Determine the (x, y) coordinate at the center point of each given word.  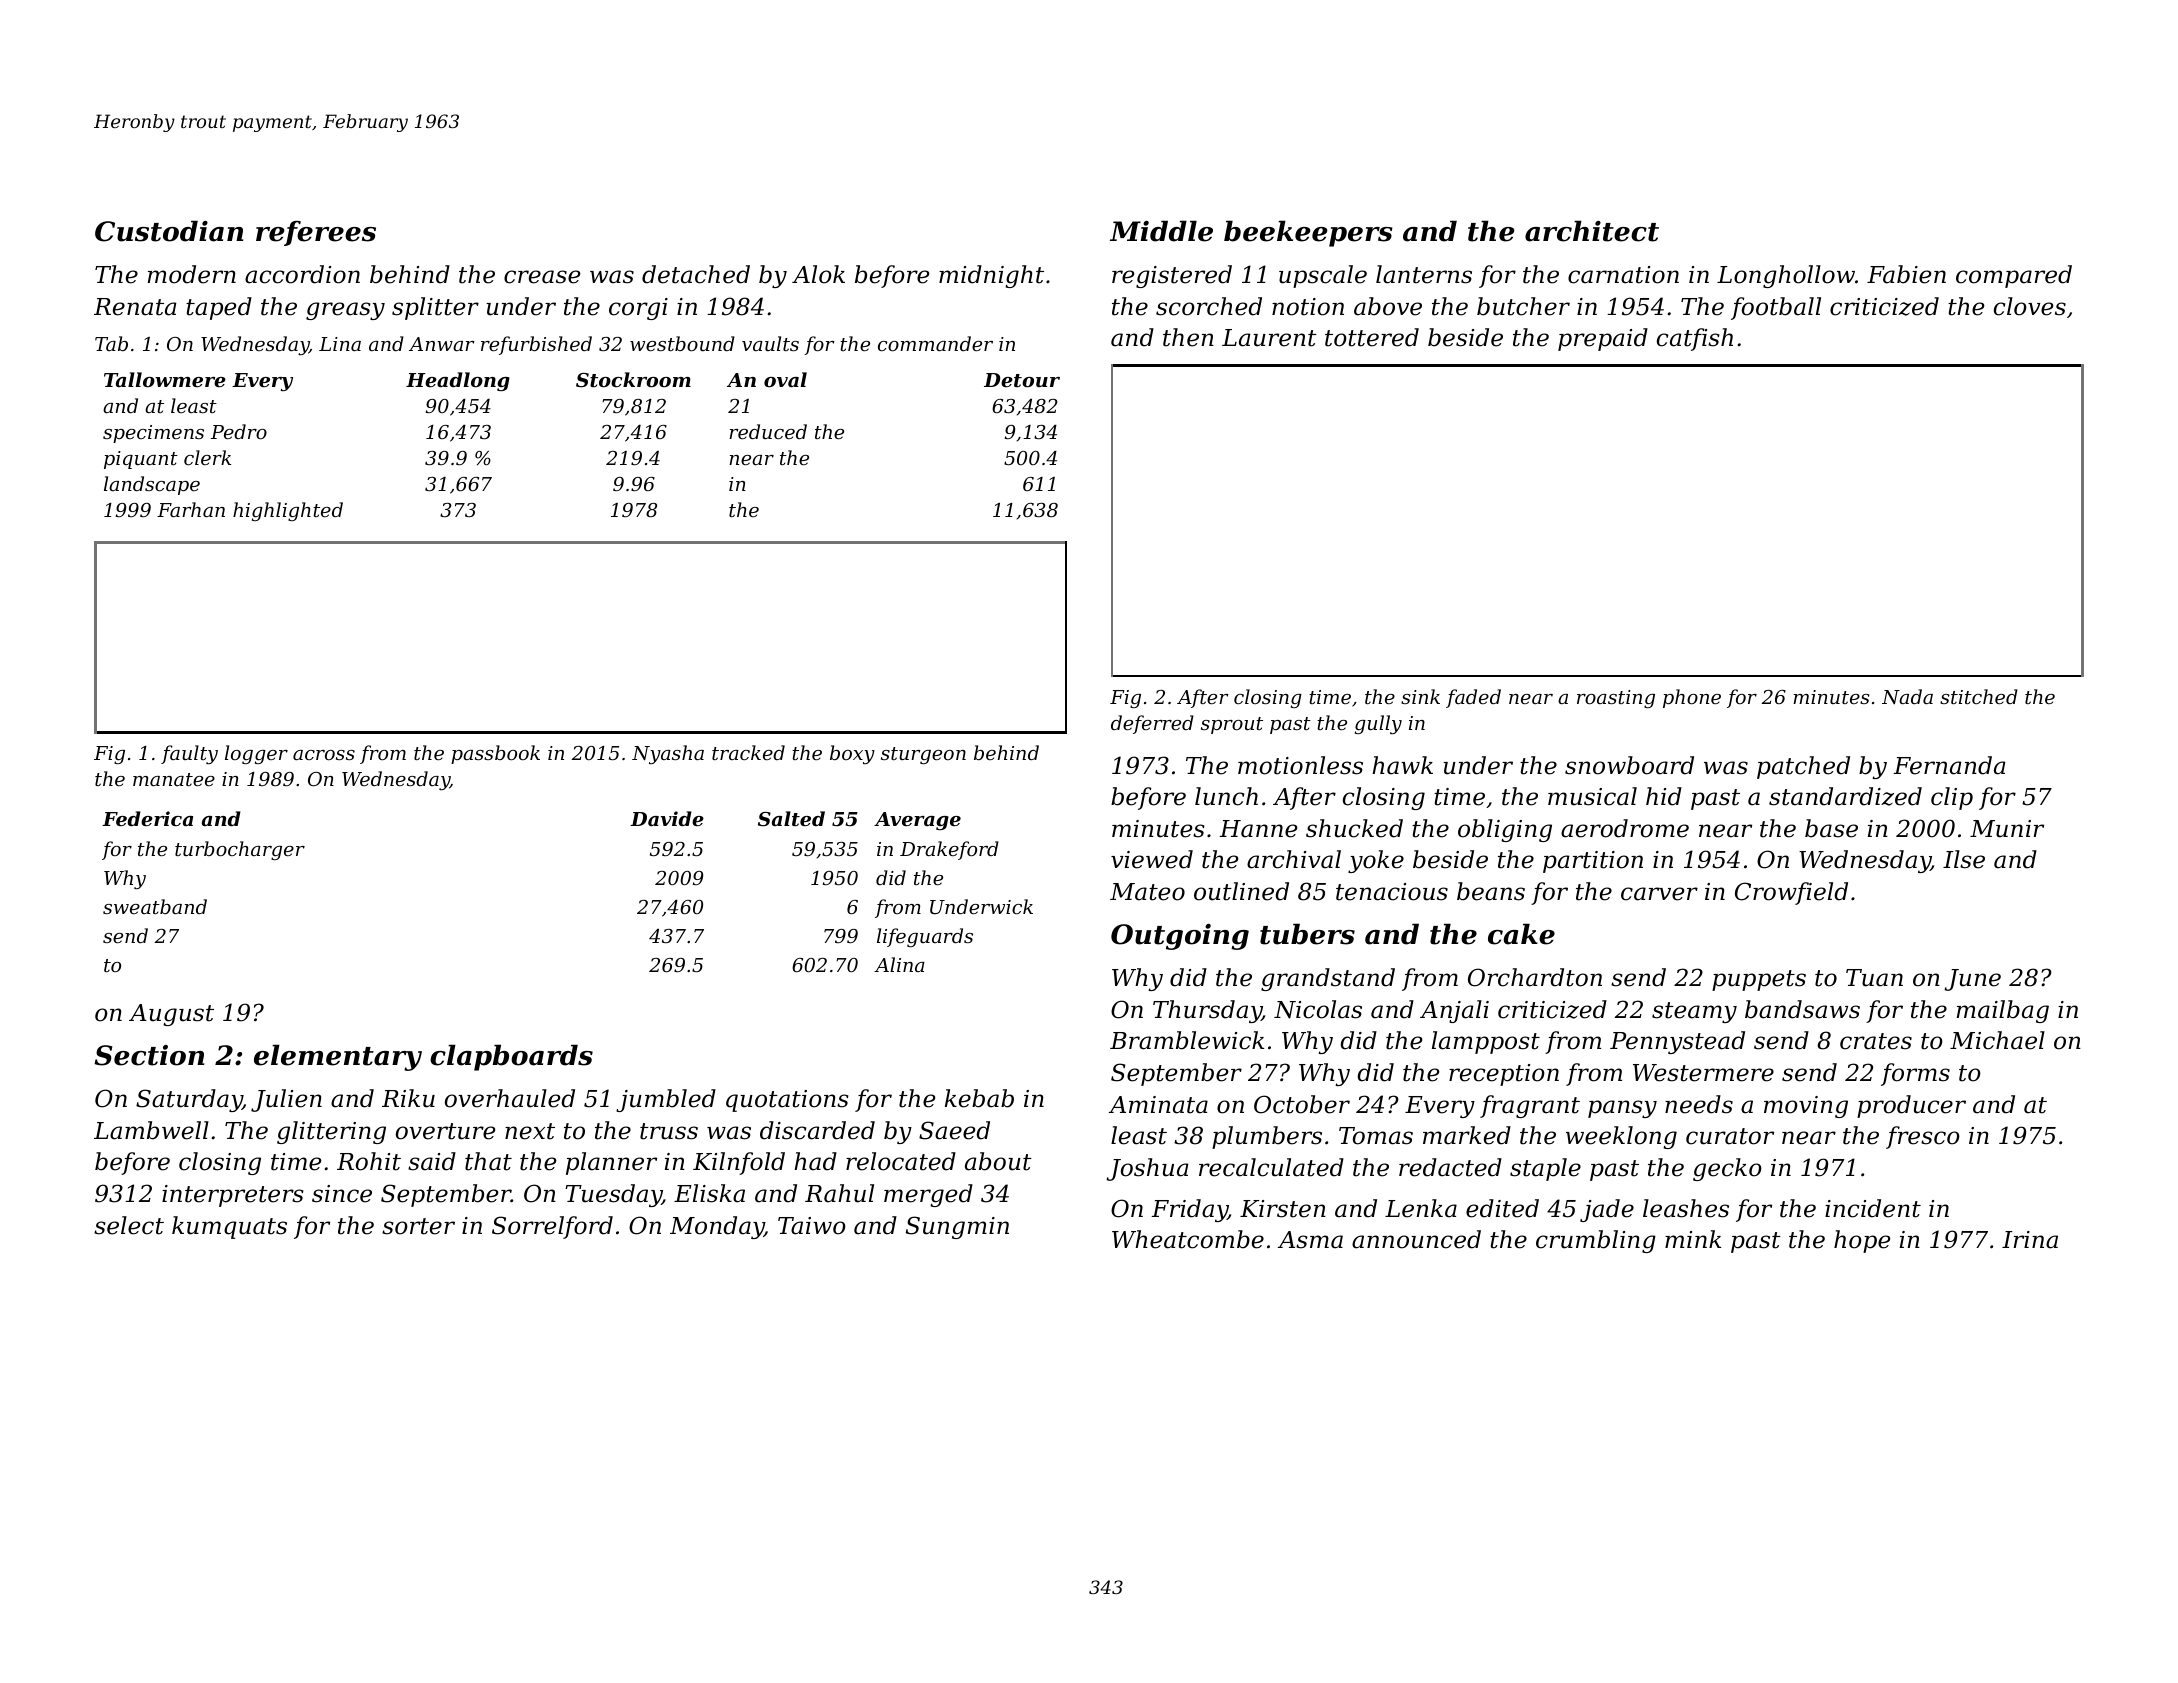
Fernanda (1949, 765)
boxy (852, 754)
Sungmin (957, 1227)
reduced (768, 431)
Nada (1907, 697)
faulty (189, 754)
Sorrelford (552, 1227)
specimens (153, 434)
